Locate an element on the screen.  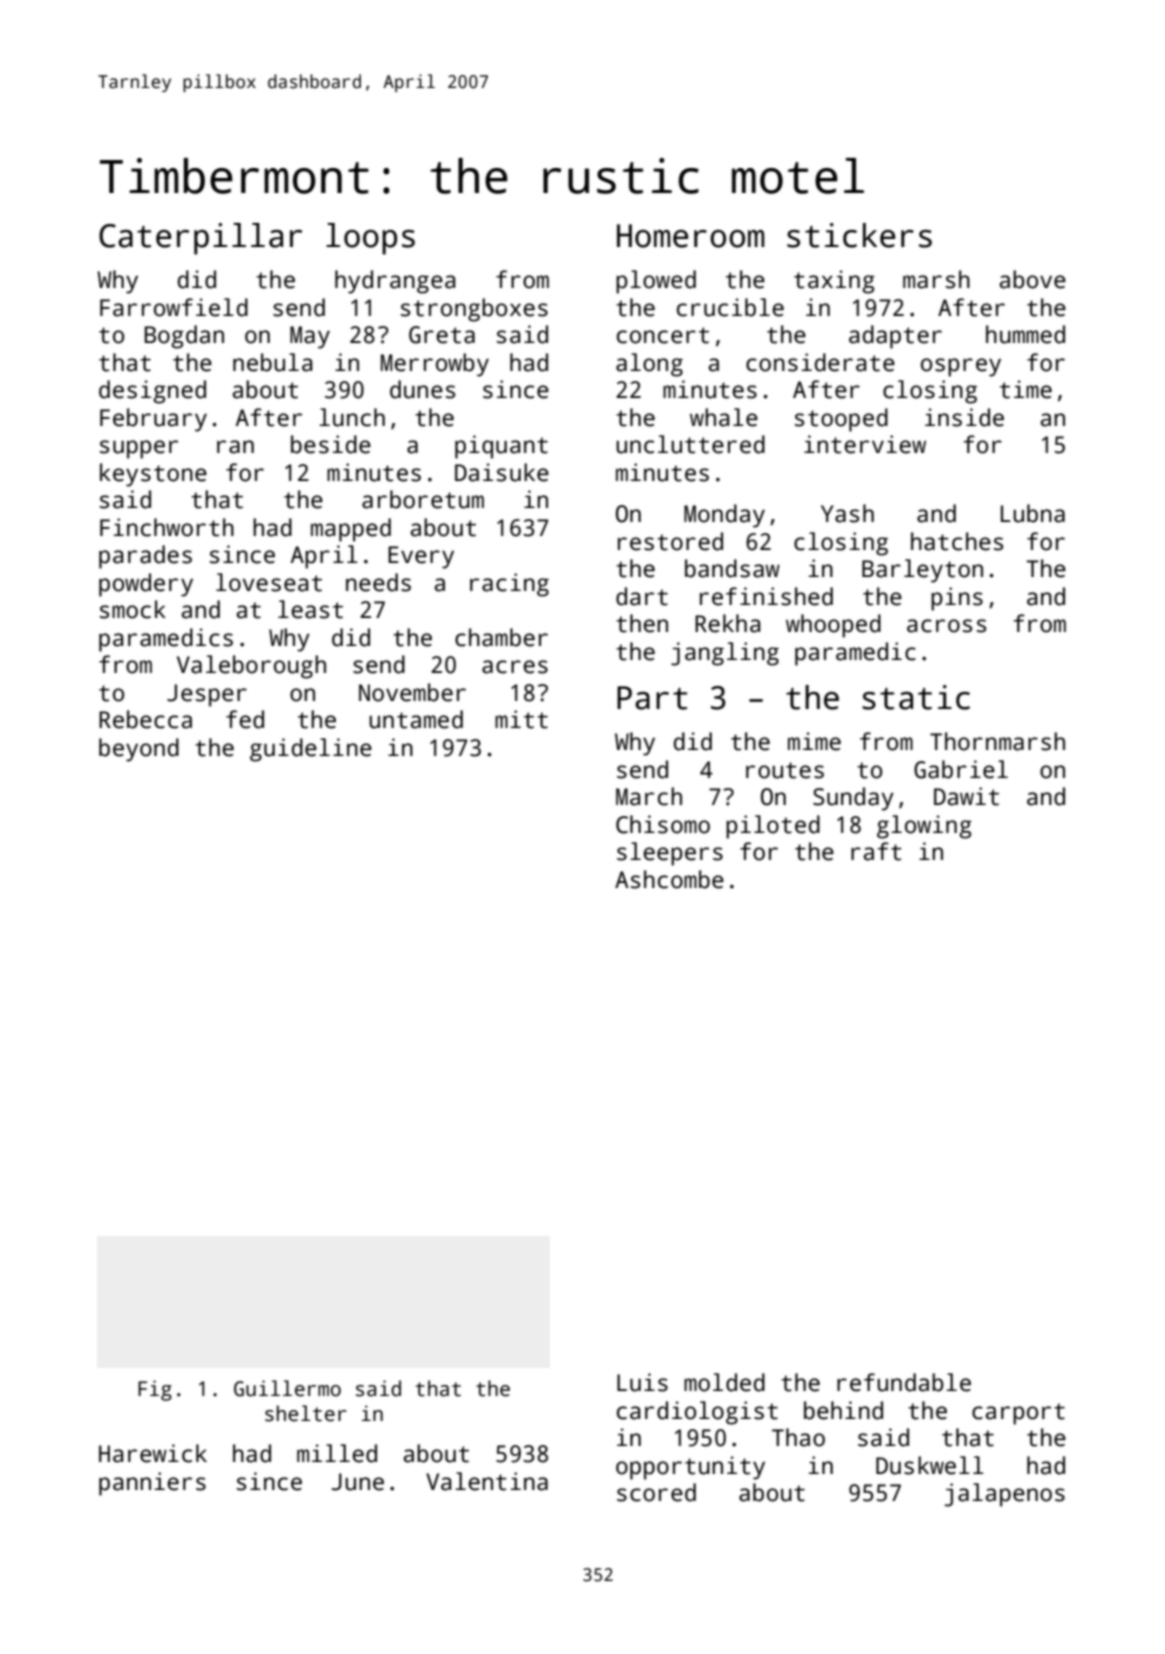
stickers is located at coordinates (859, 235).
